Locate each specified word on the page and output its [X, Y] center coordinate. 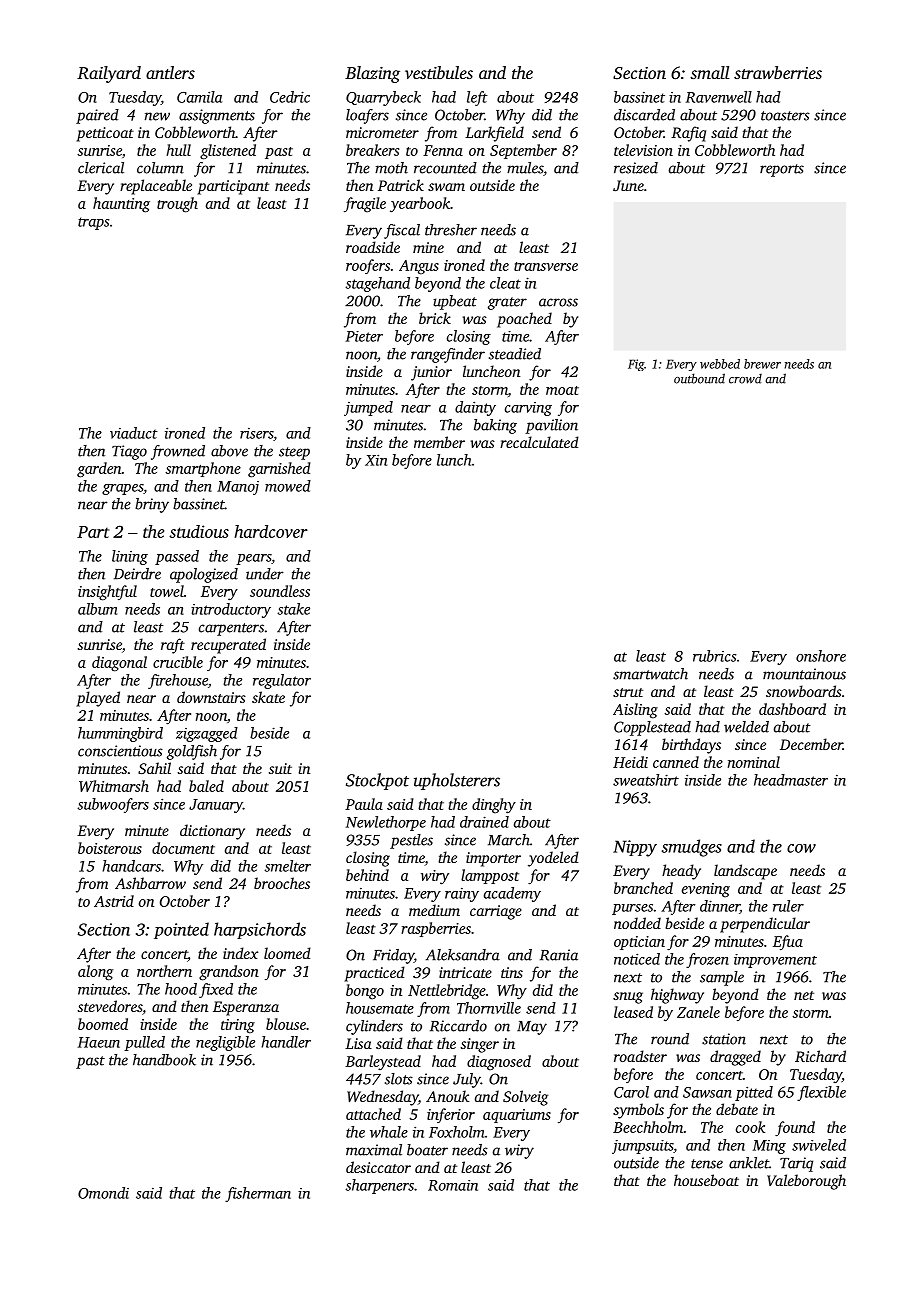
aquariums [517, 1116]
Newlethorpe [386, 823]
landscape [745, 872]
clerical [101, 168]
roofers [368, 266]
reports [782, 170]
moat [562, 390]
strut [628, 692]
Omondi [103, 1193]
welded [746, 727]
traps [93, 223]
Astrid [114, 901]
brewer [762, 364]
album [97, 609]
